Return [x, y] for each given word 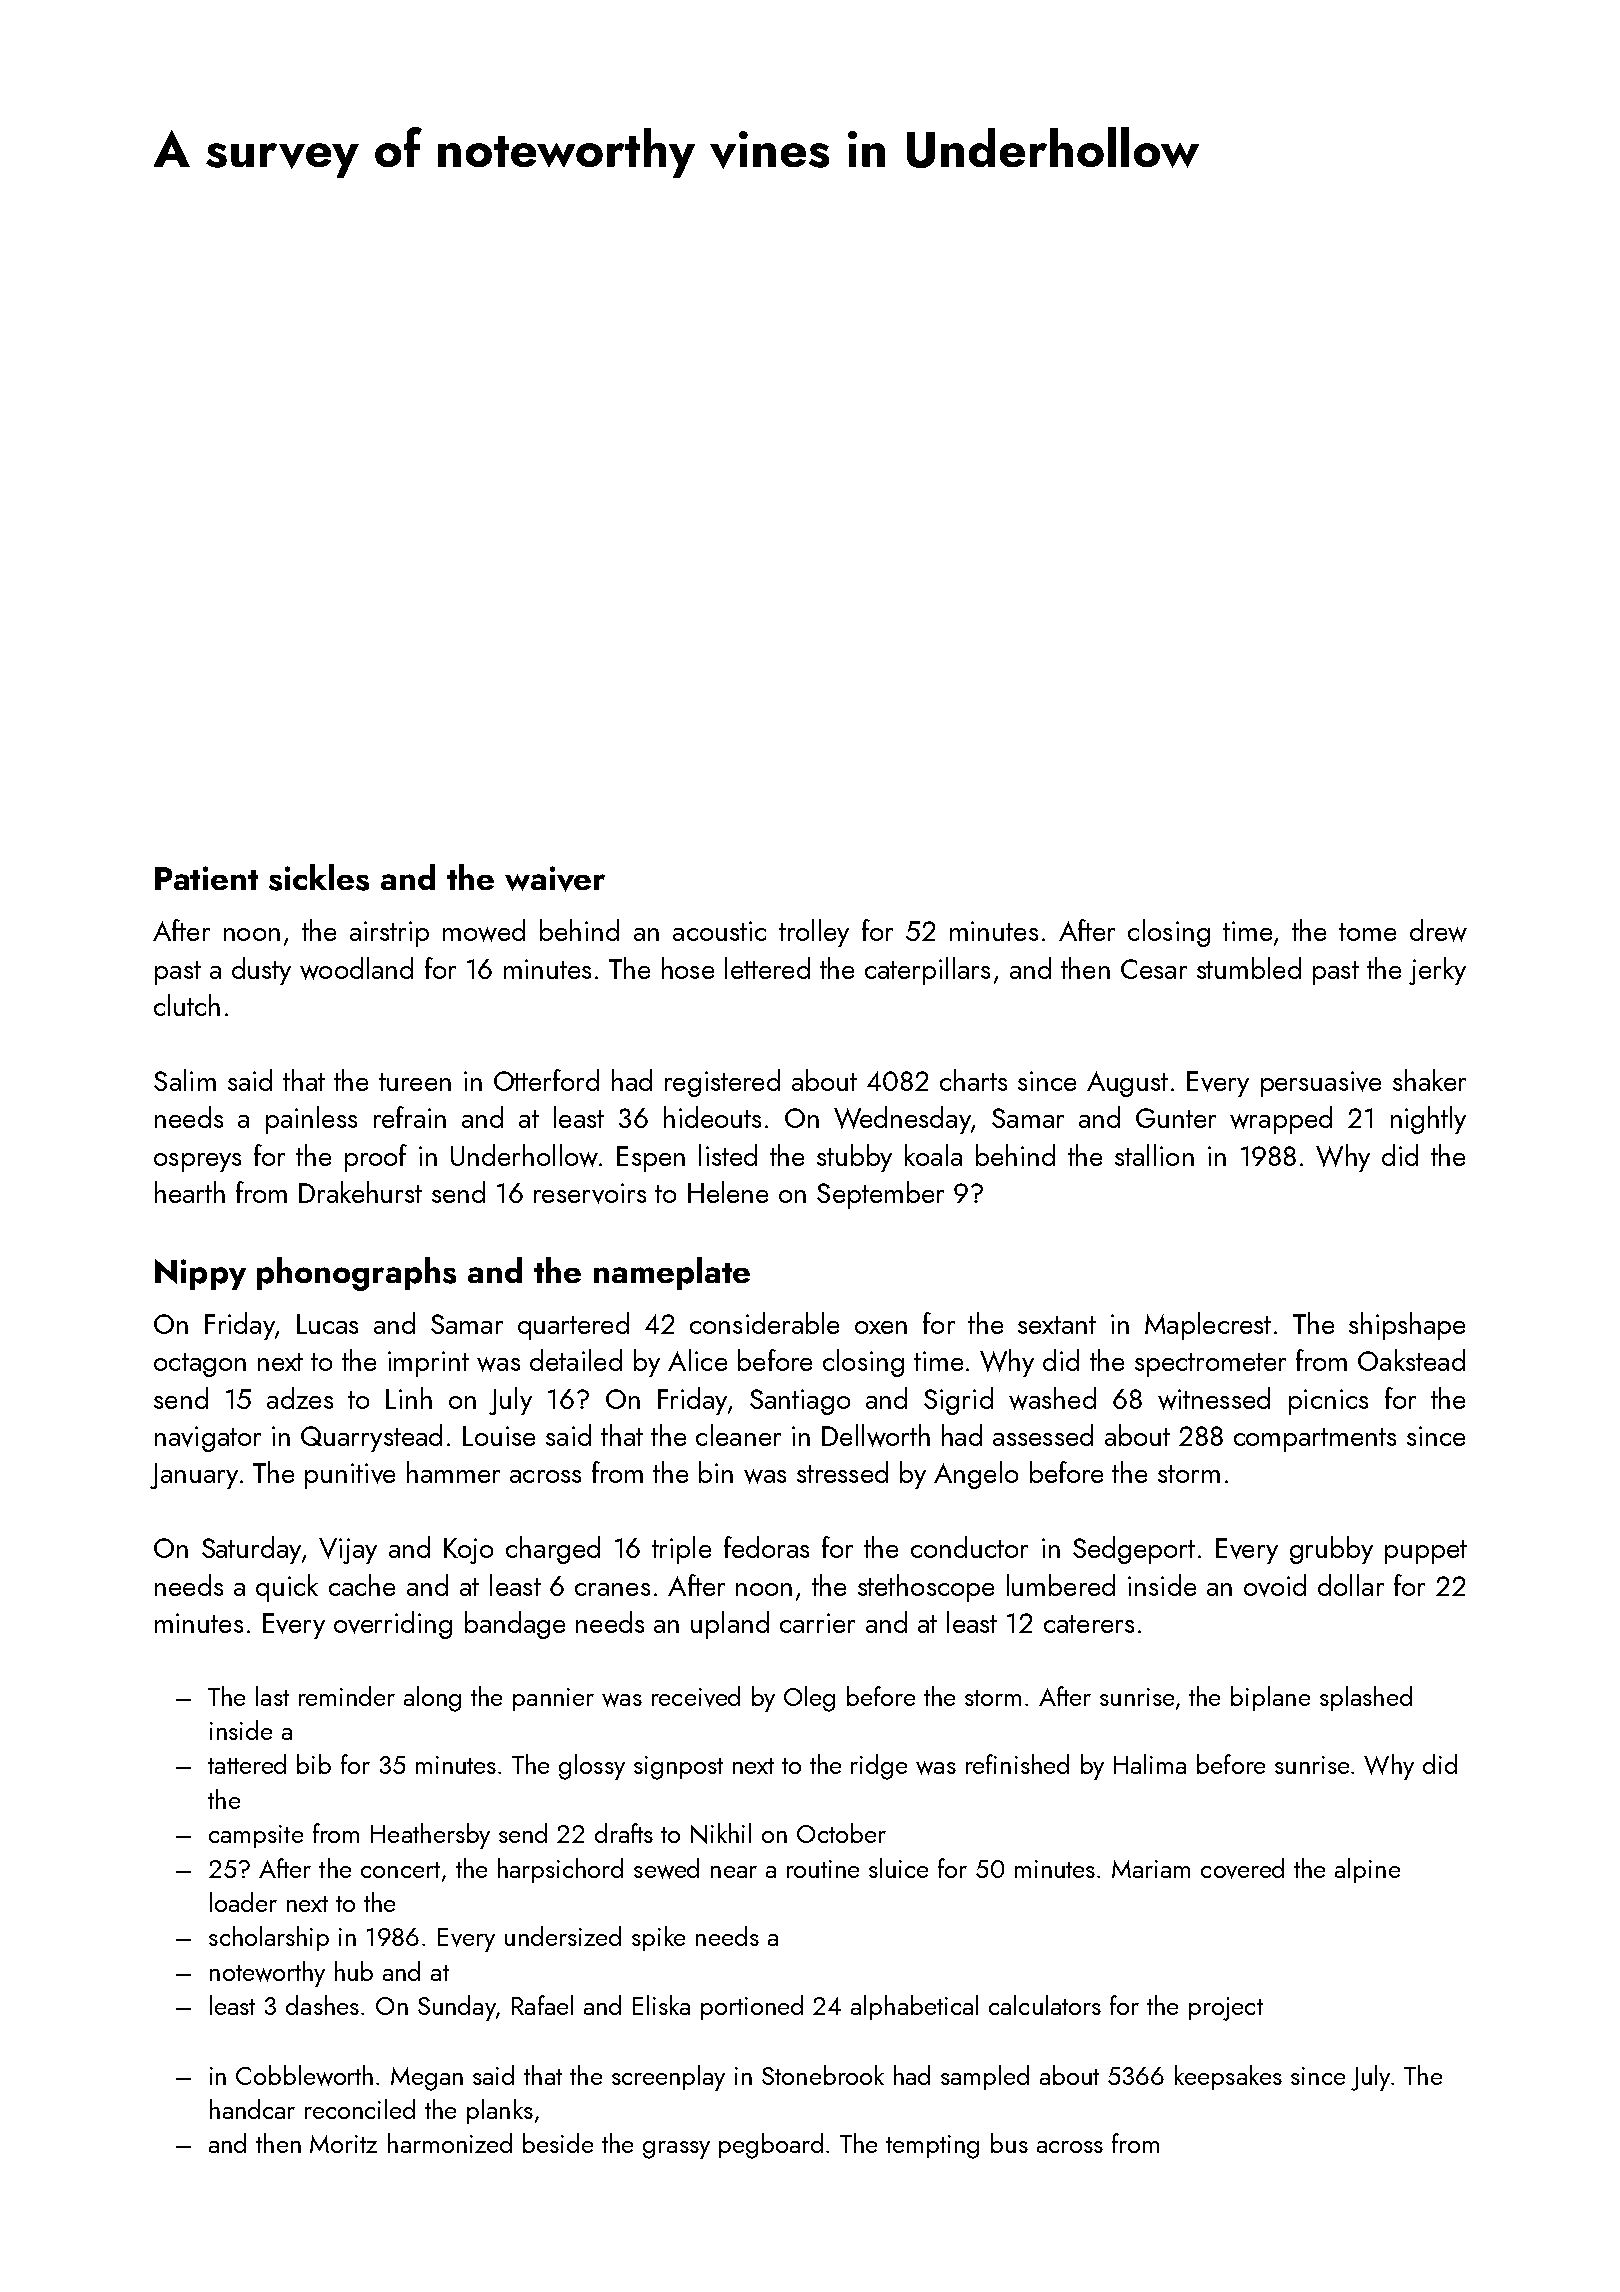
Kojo [468, 1551]
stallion [1154, 1155]
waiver [555, 879]
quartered [573, 1326]
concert [400, 1870]
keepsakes [1228, 2077]
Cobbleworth [304, 2075]
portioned [752, 2007]
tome [1367, 932]
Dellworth [876, 1435]
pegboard [771, 2146]
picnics [1328, 1402]
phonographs [356, 1274]
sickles [319, 877]
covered [1242, 1868]
